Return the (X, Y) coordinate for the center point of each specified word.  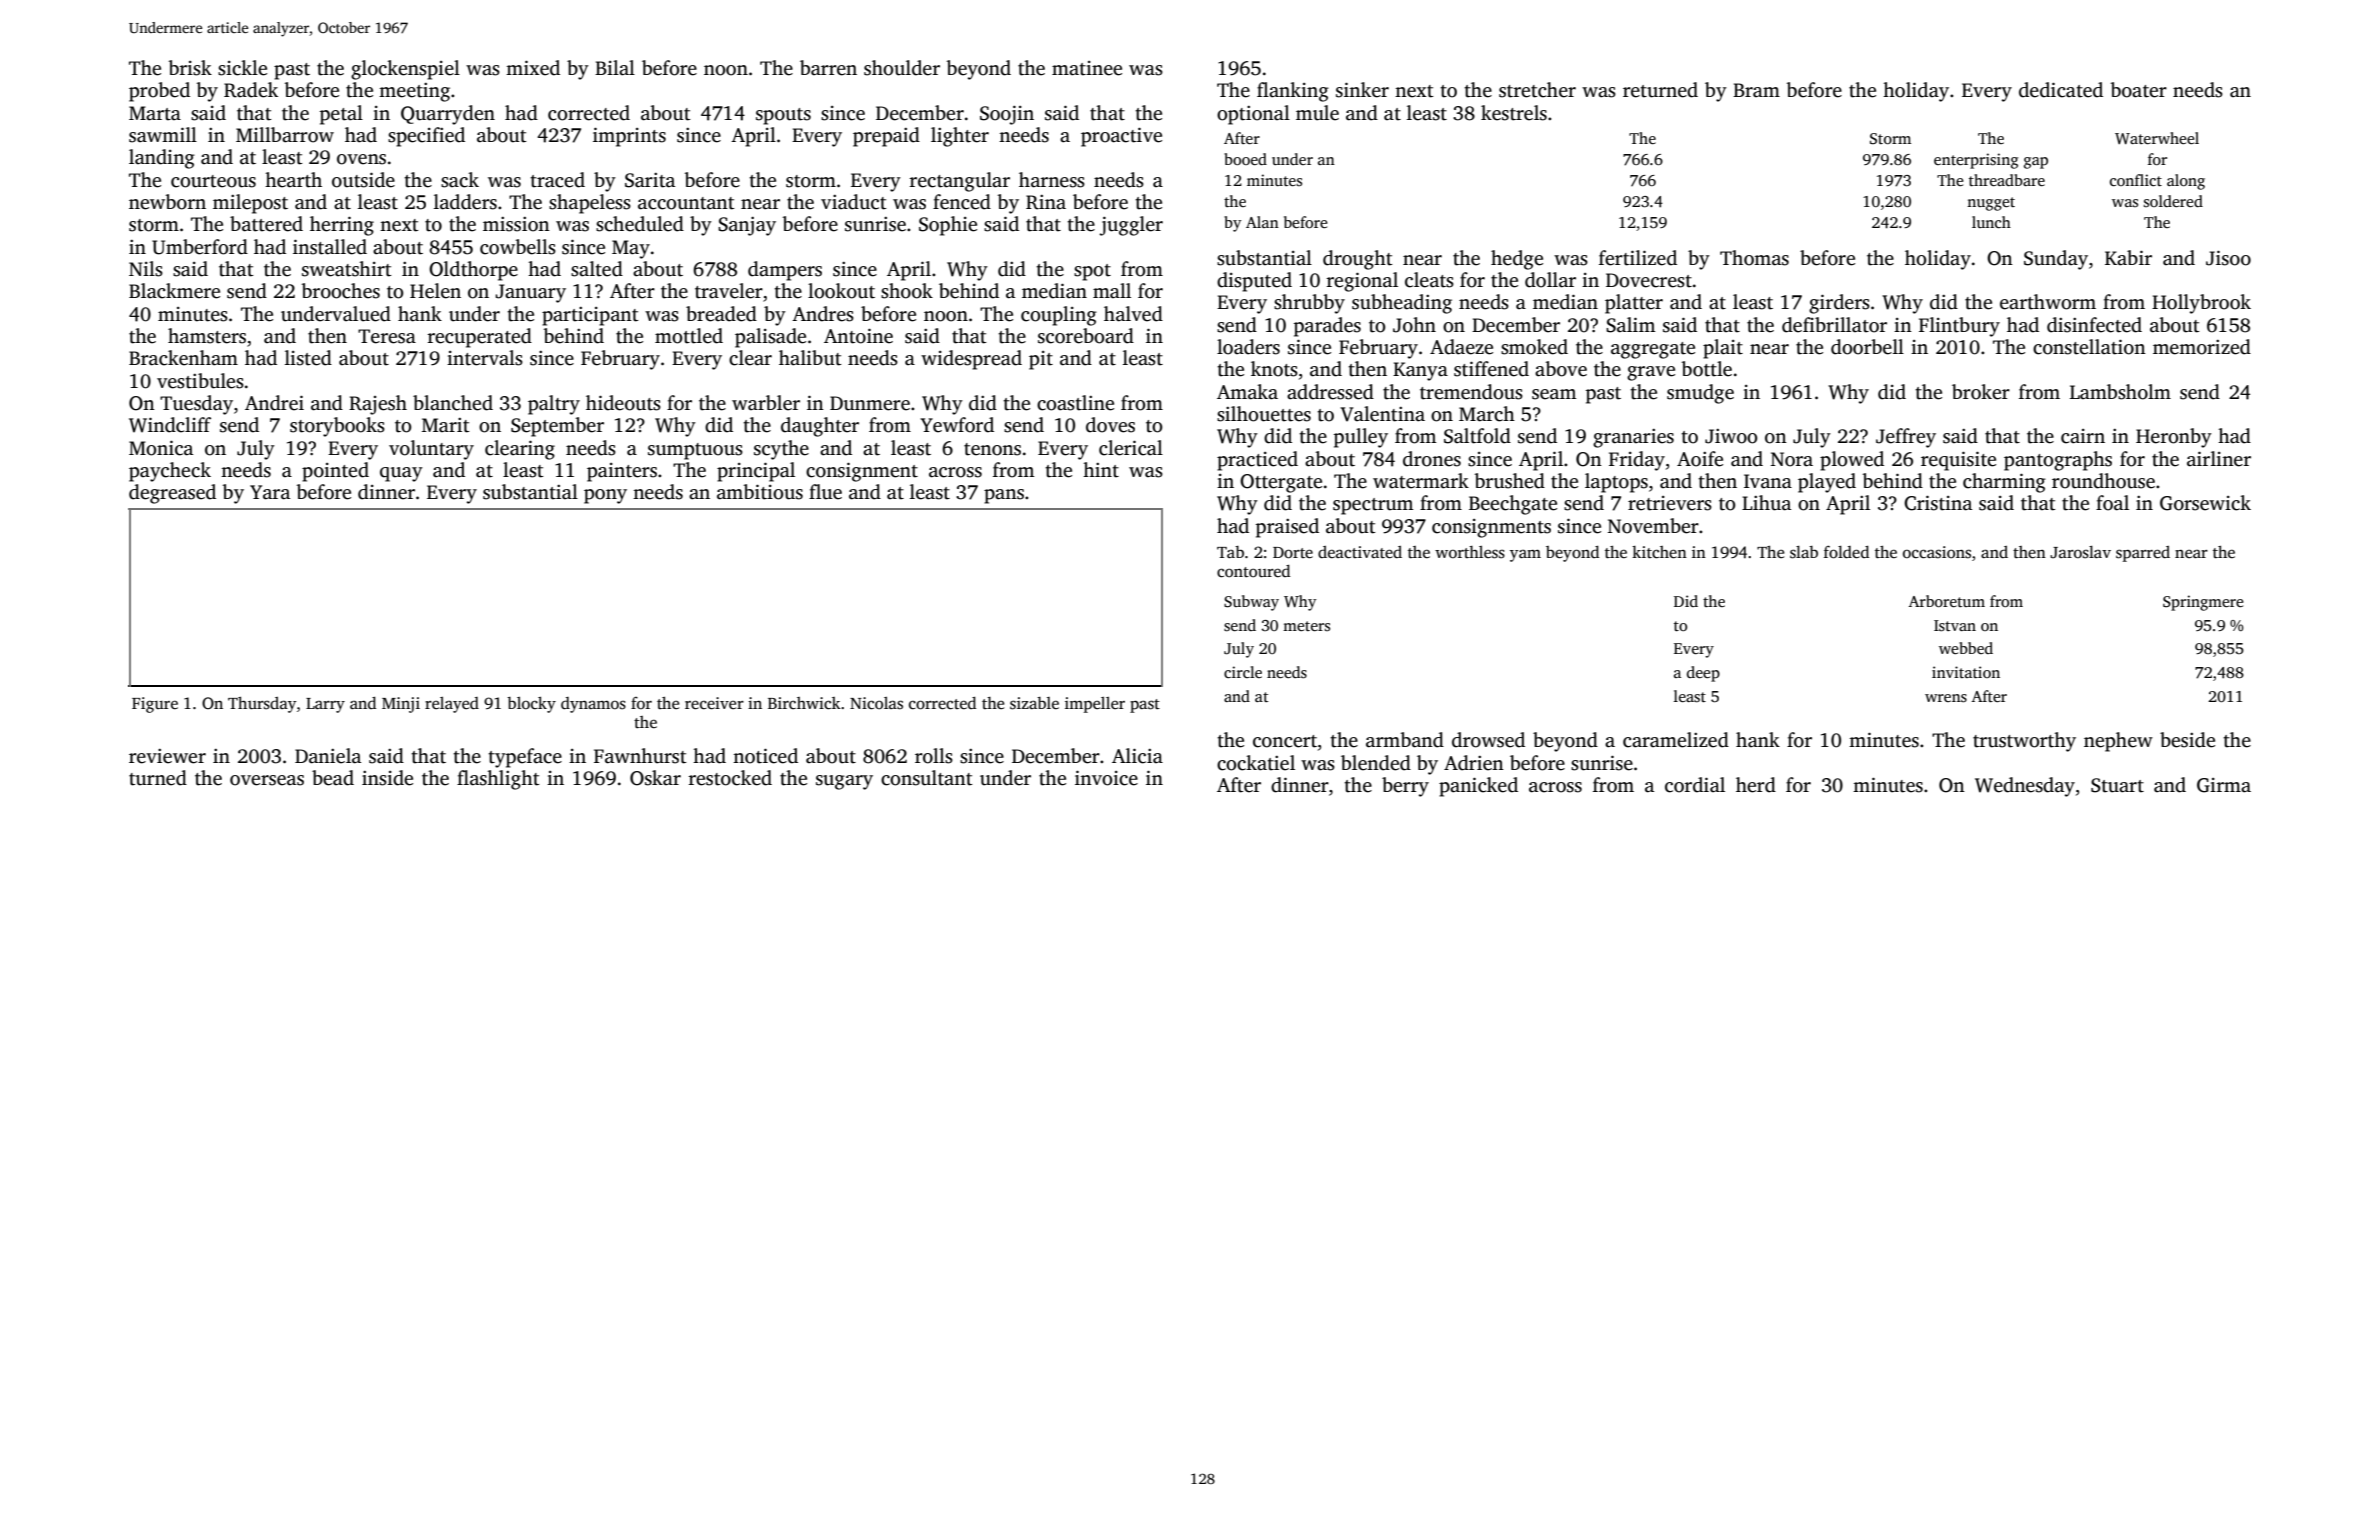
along (2186, 182)
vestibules (200, 381)
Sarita (650, 180)
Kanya (1420, 371)
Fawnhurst (640, 756)
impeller (1095, 705)
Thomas (1754, 258)
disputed (1254, 282)
